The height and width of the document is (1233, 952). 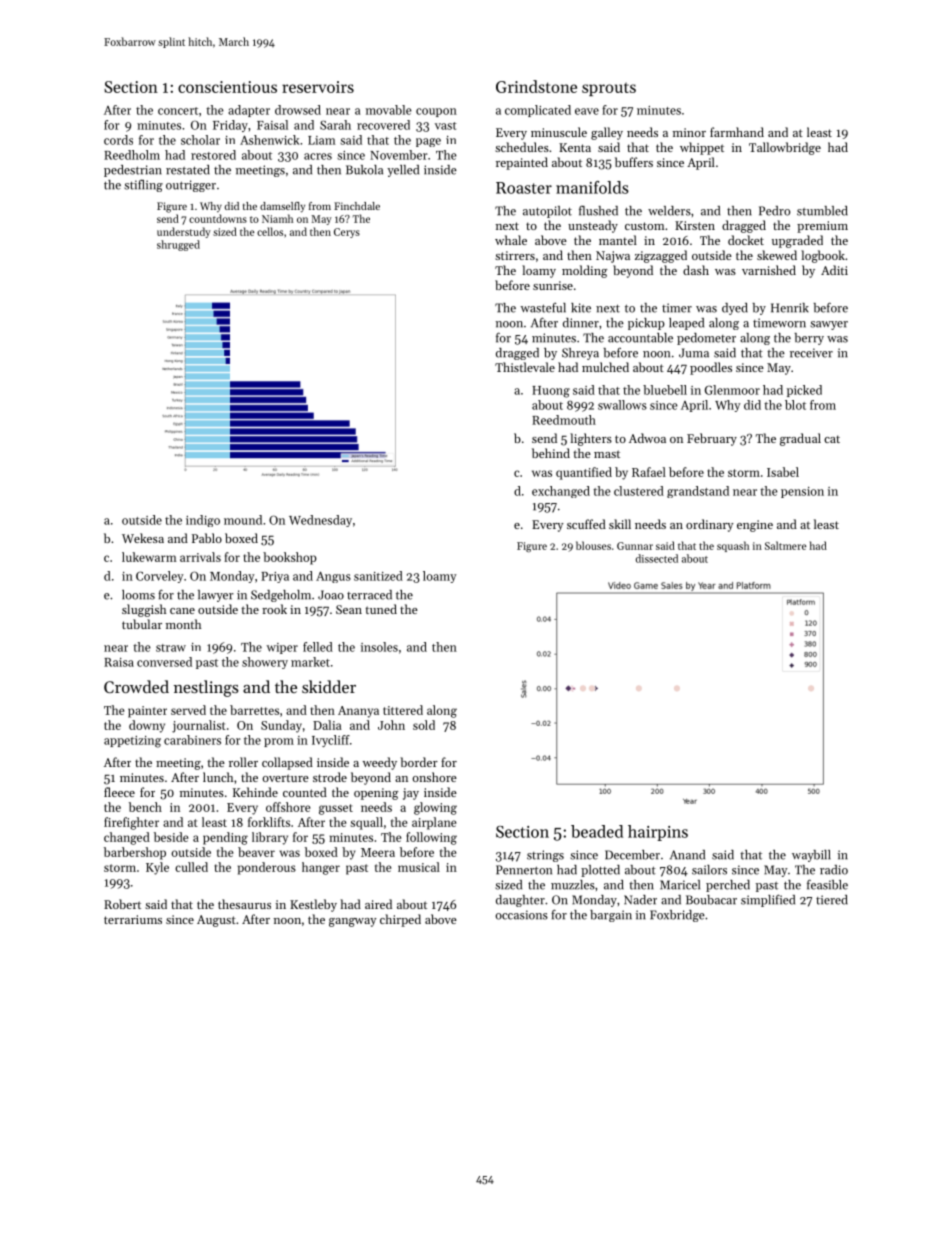 What do you see at coordinates (669, 211) in the document?
I see `welders` at bounding box center [669, 211].
